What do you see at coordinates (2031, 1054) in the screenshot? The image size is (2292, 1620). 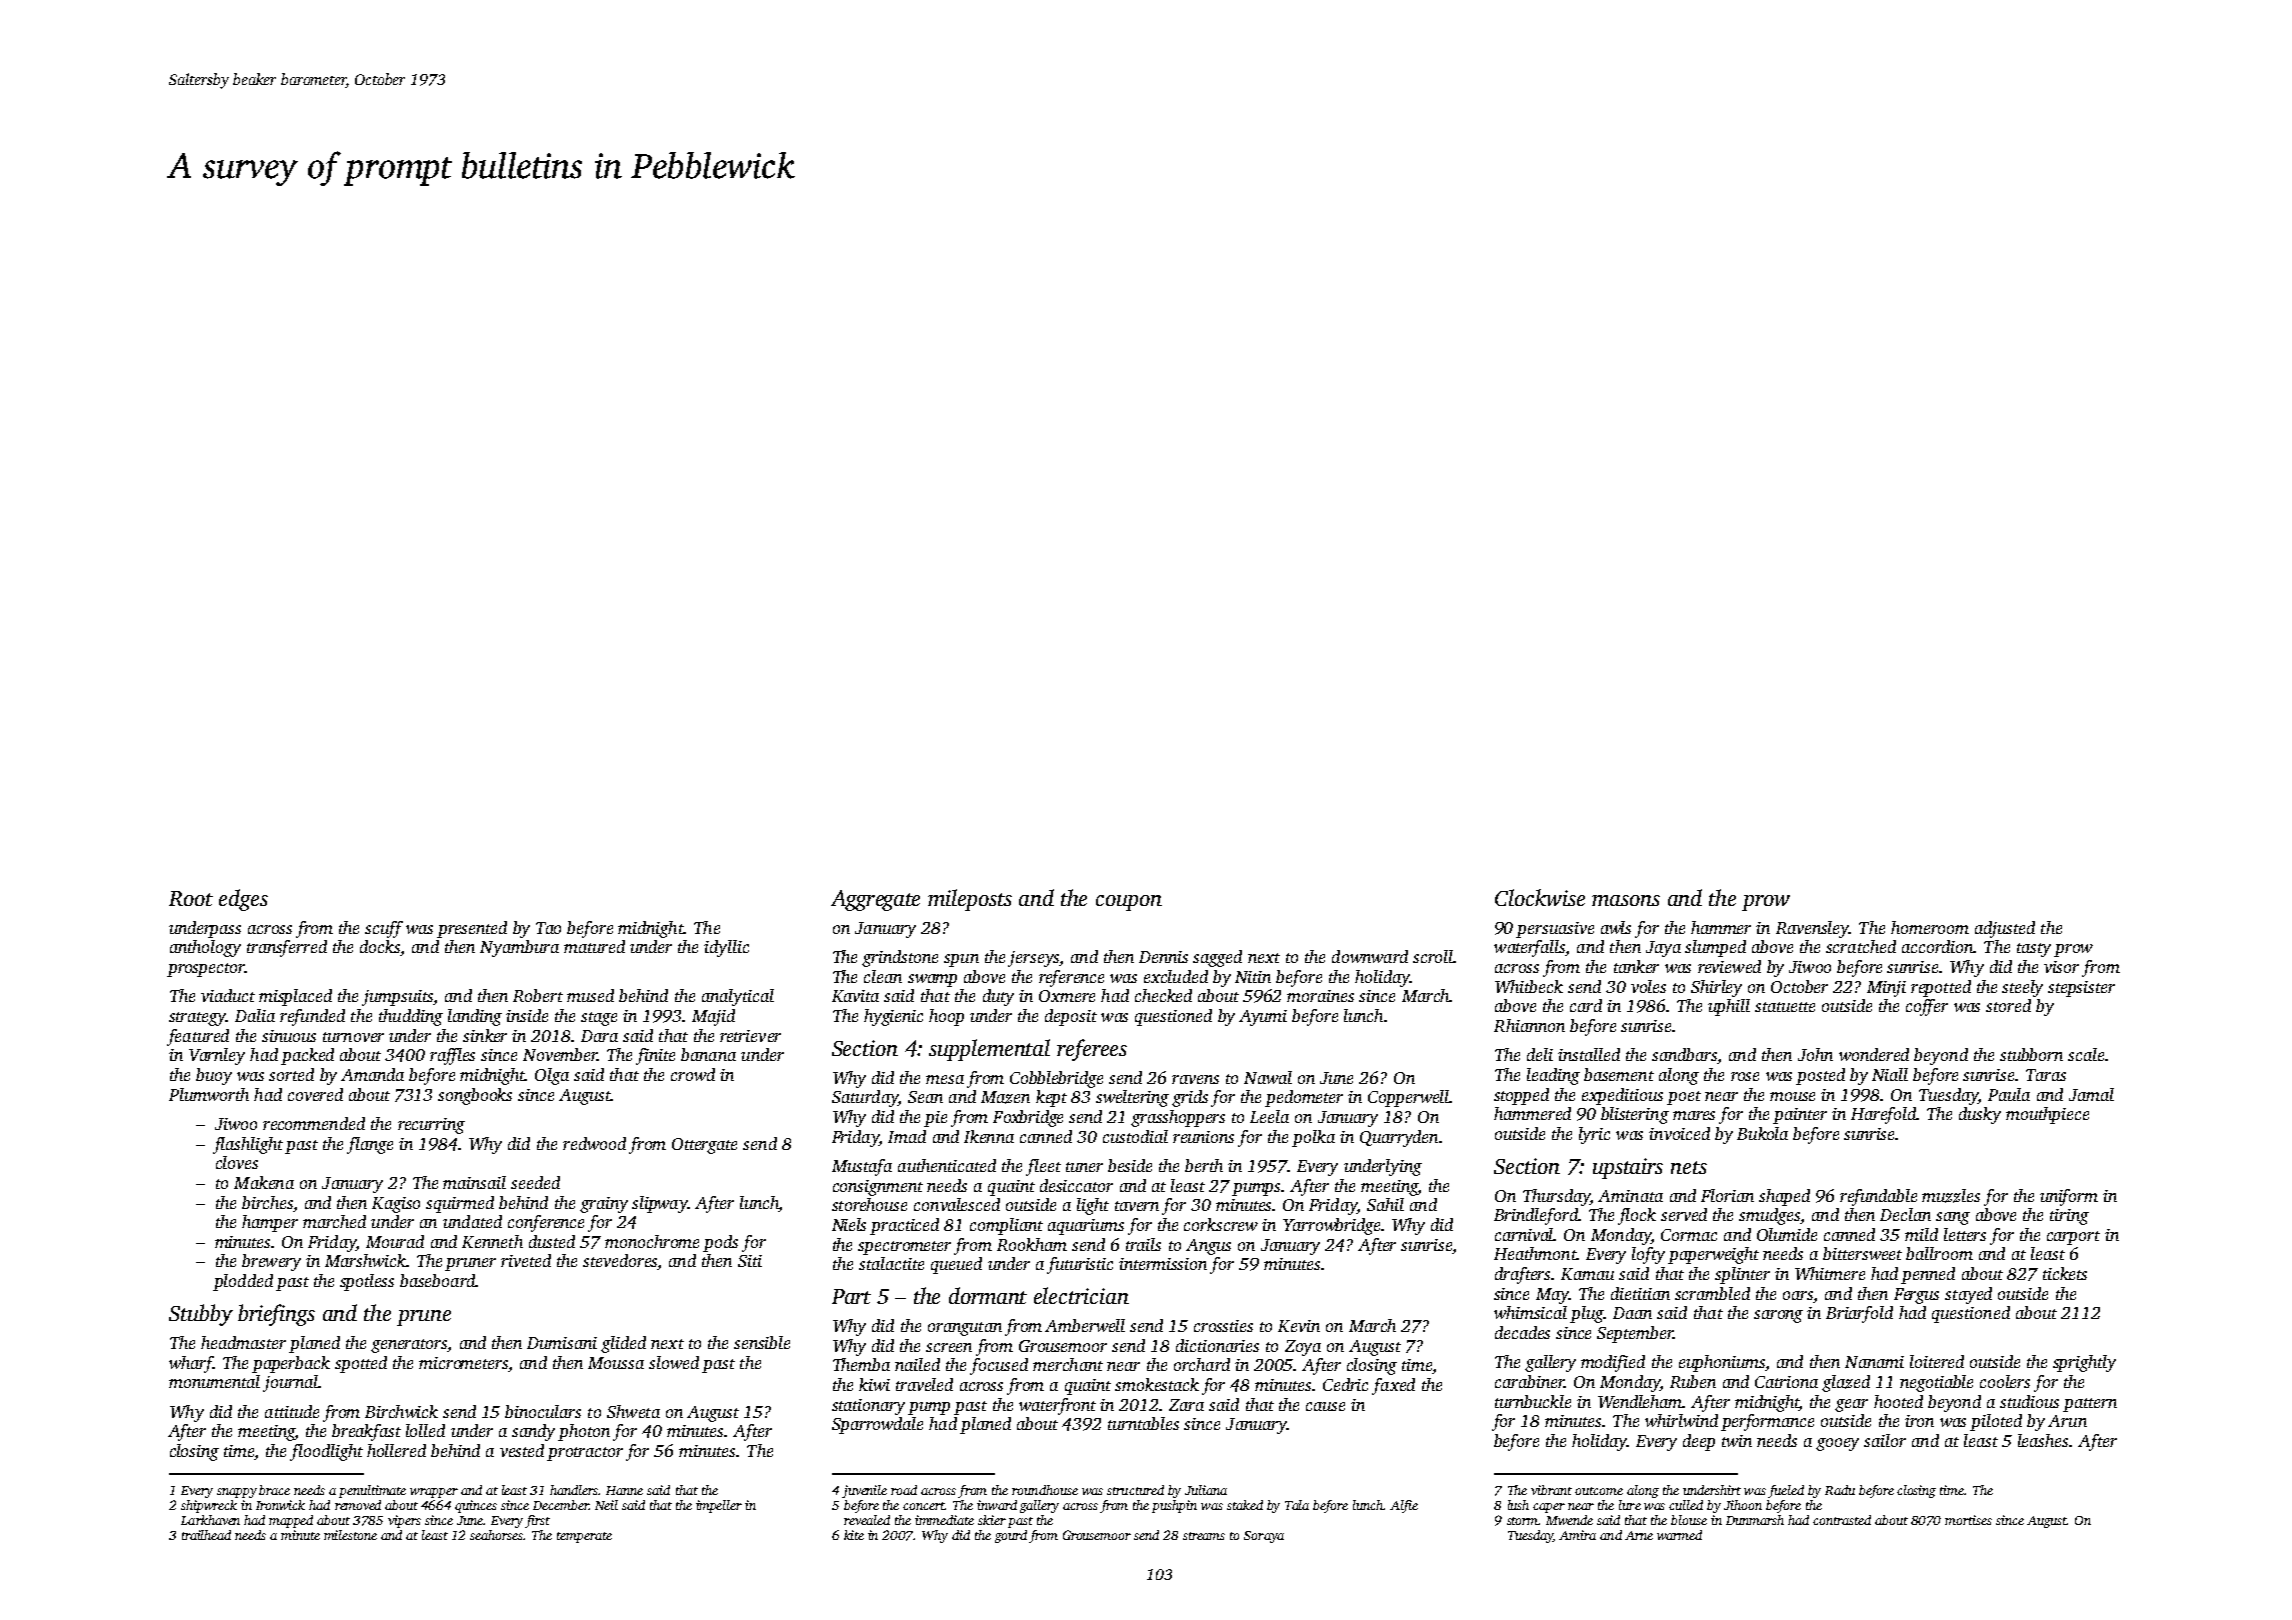 I see `stubborn` at bounding box center [2031, 1054].
